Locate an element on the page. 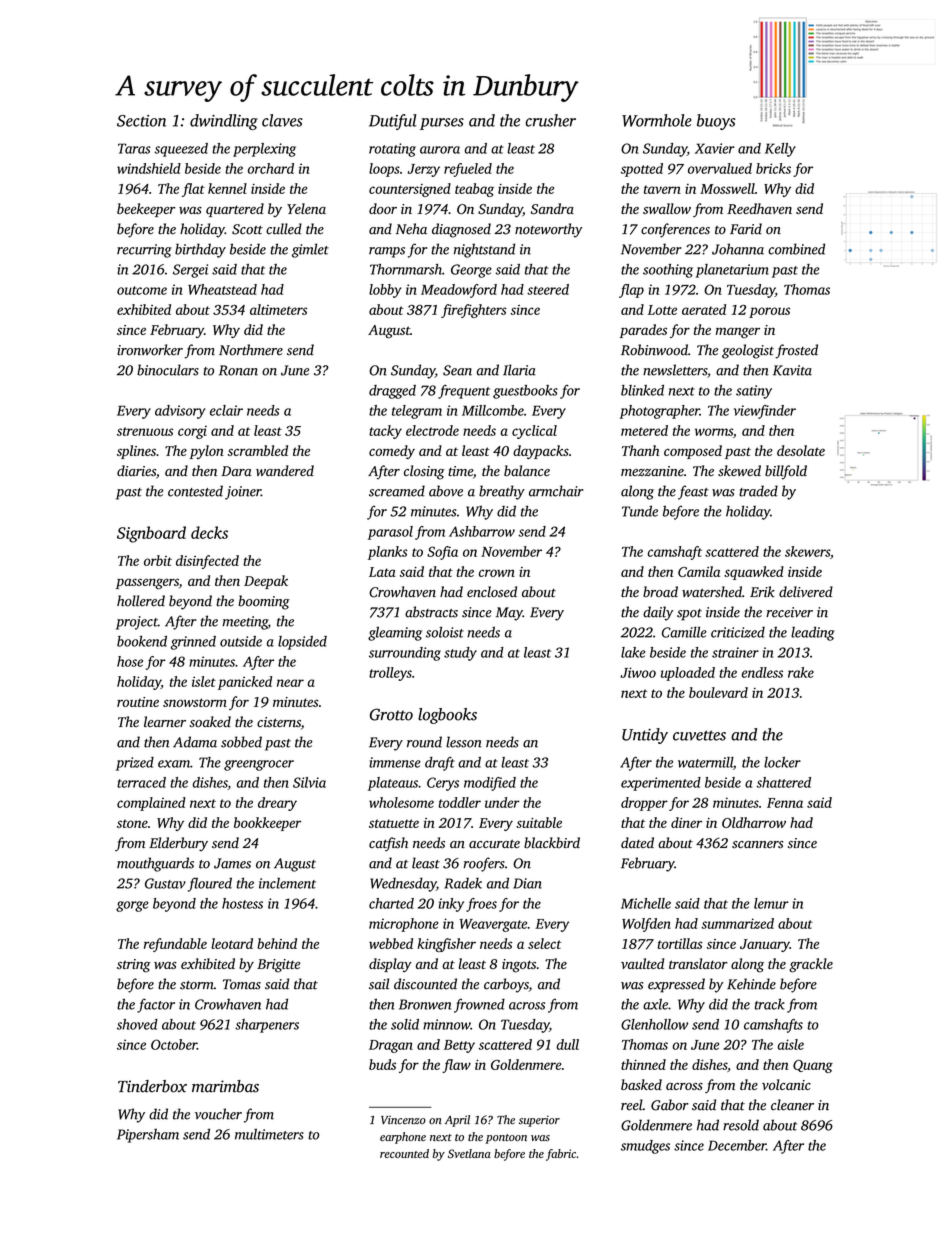 This document has height=1233, width=952. lemur is located at coordinates (771, 903).
